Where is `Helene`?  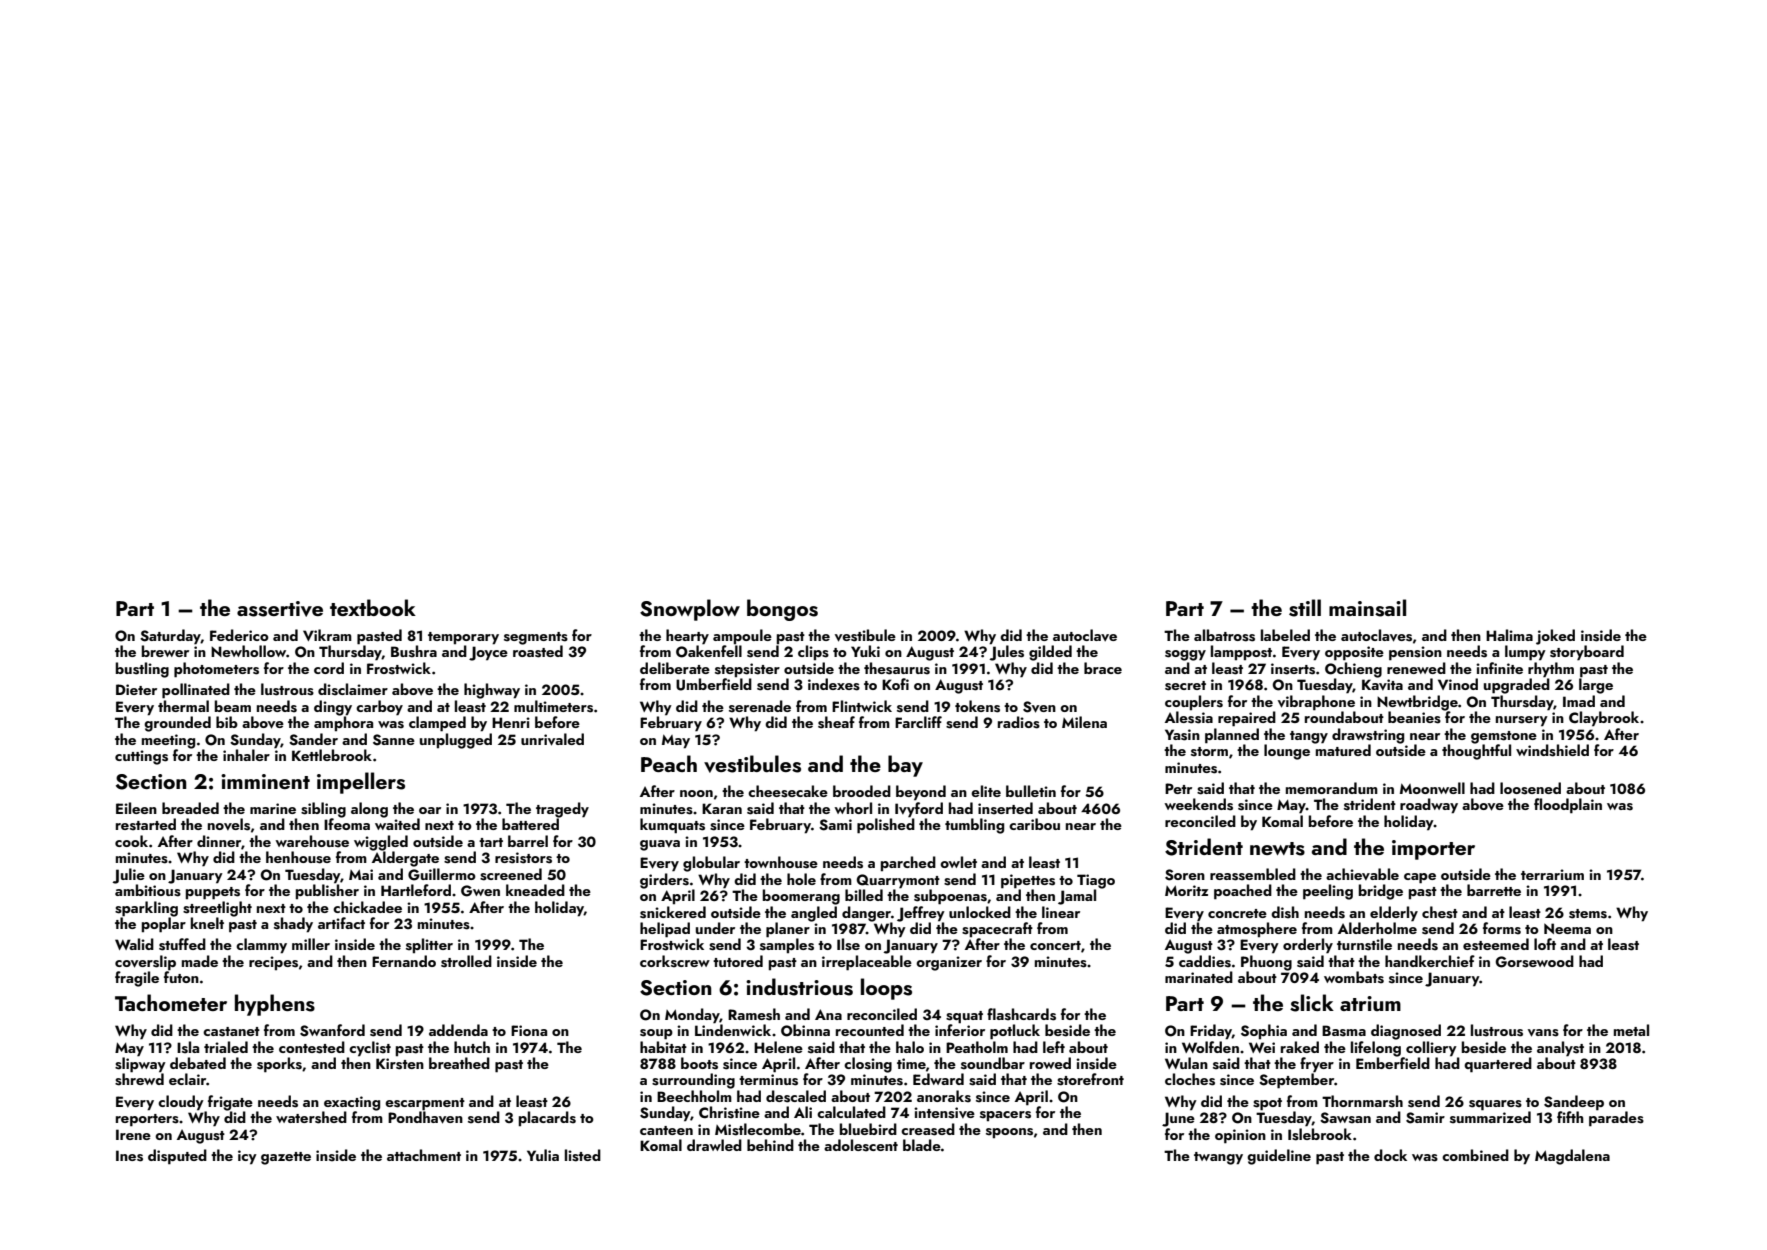 Helene is located at coordinates (778, 1047).
